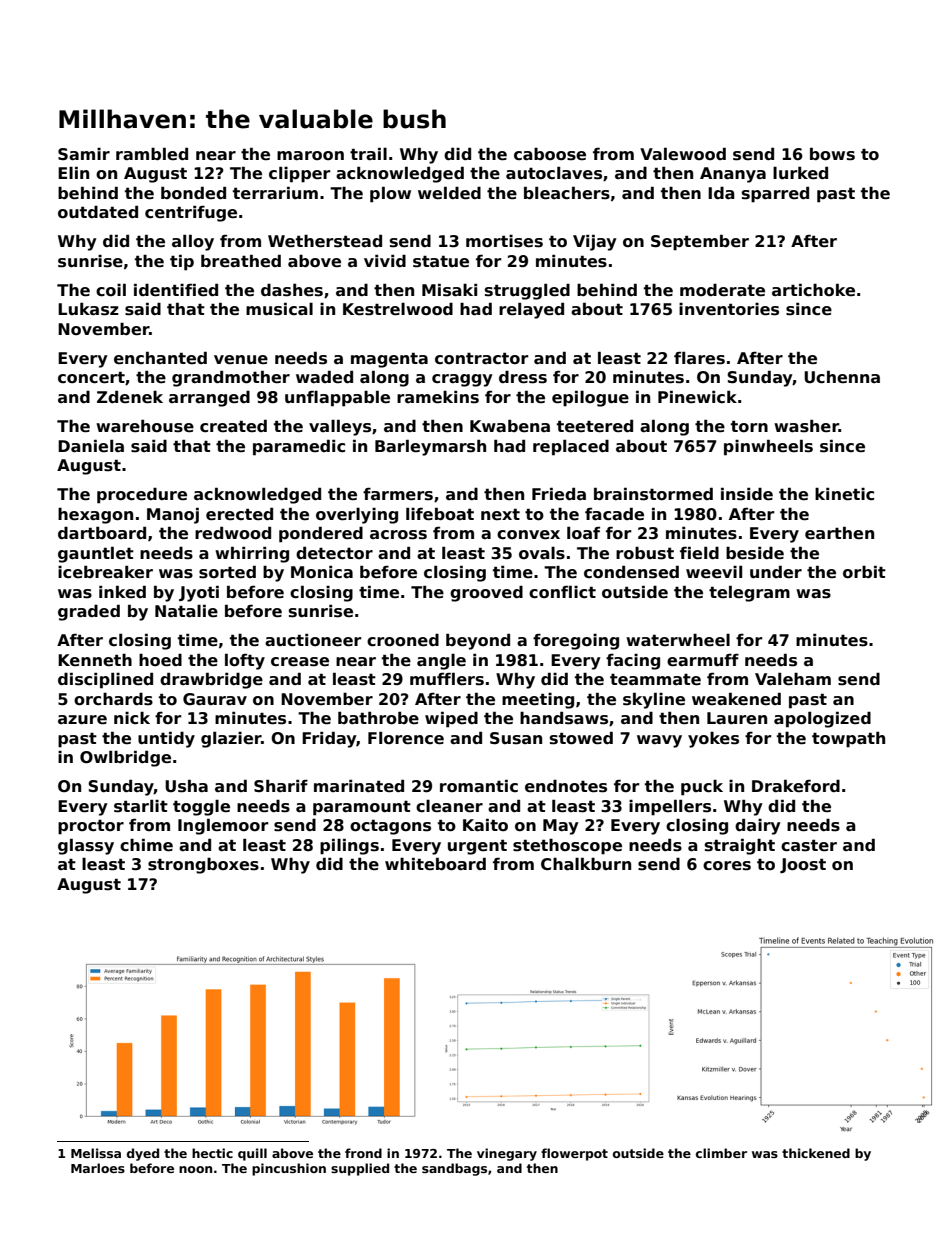  What do you see at coordinates (816, 1153) in the page?
I see `thickened` at bounding box center [816, 1153].
